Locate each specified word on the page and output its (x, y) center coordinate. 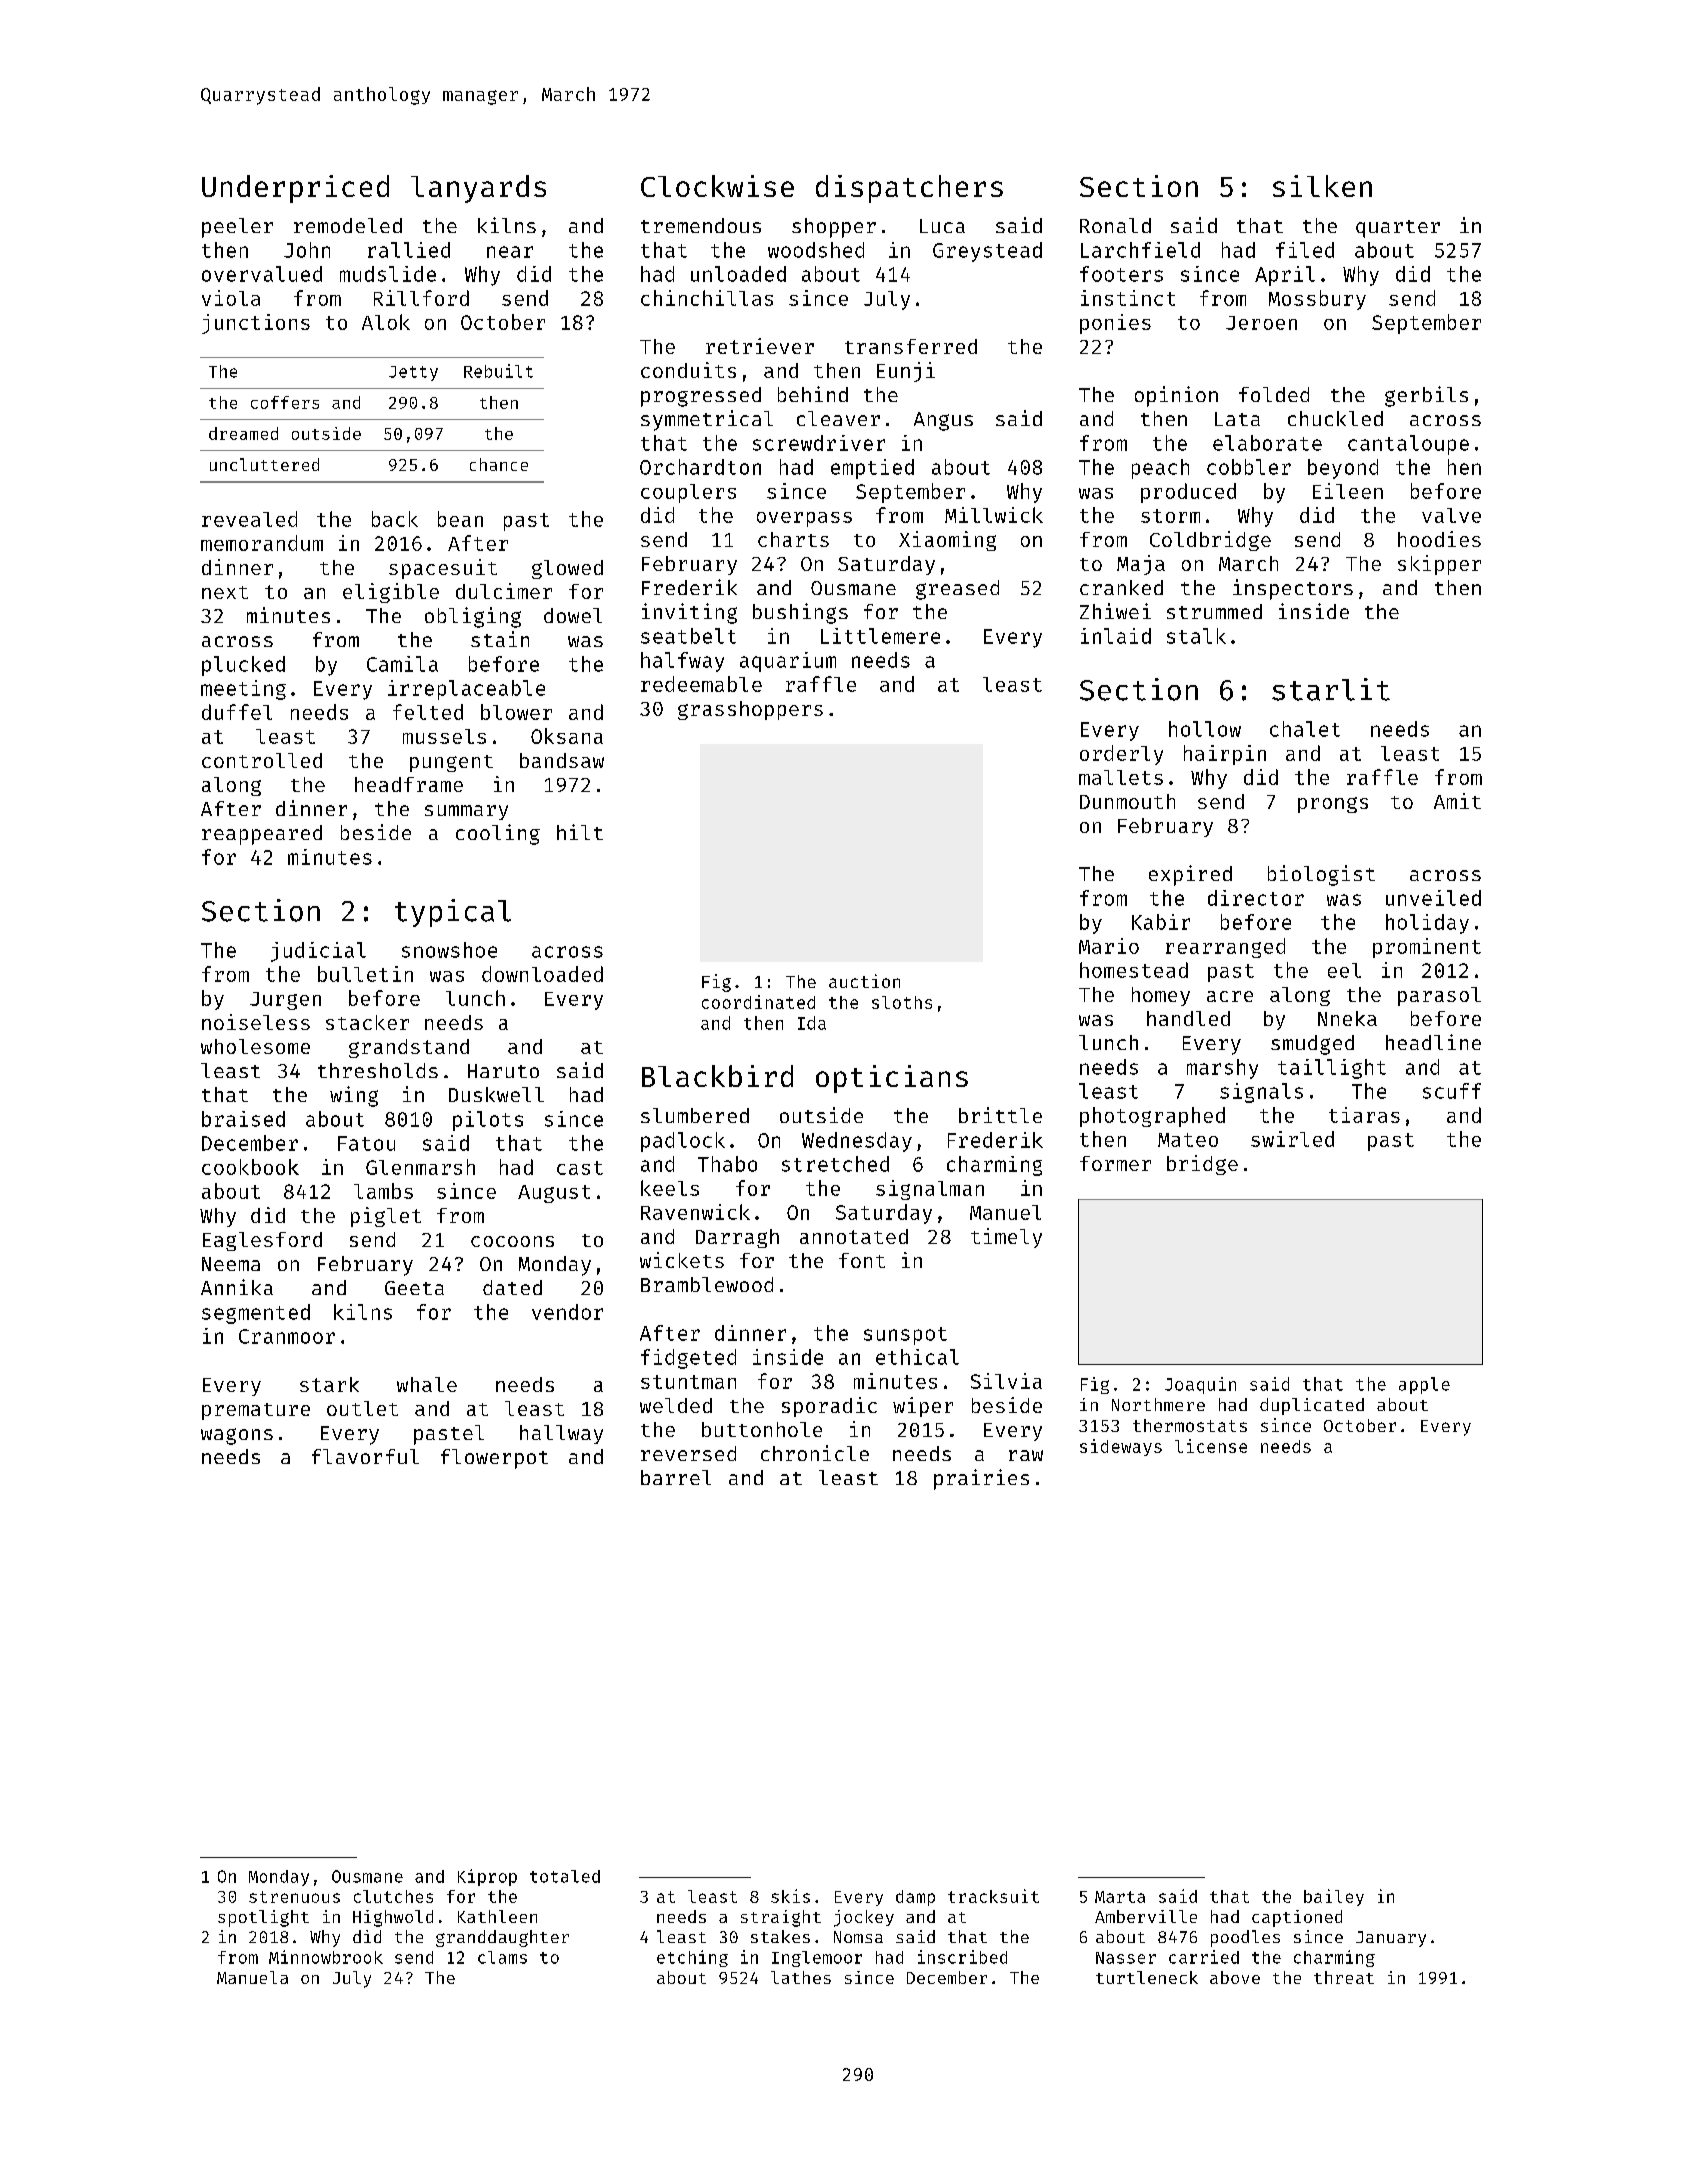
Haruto (503, 1071)
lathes (801, 1977)
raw (1026, 1455)
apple (1424, 1385)
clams (502, 1957)
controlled (262, 760)
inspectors (1293, 589)
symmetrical (707, 420)
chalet (1305, 729)
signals (1261, 1093)
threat (1344, 1977)
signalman (930, 1190)
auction (864, 981)
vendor (567, 1312)
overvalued (262, 274)
